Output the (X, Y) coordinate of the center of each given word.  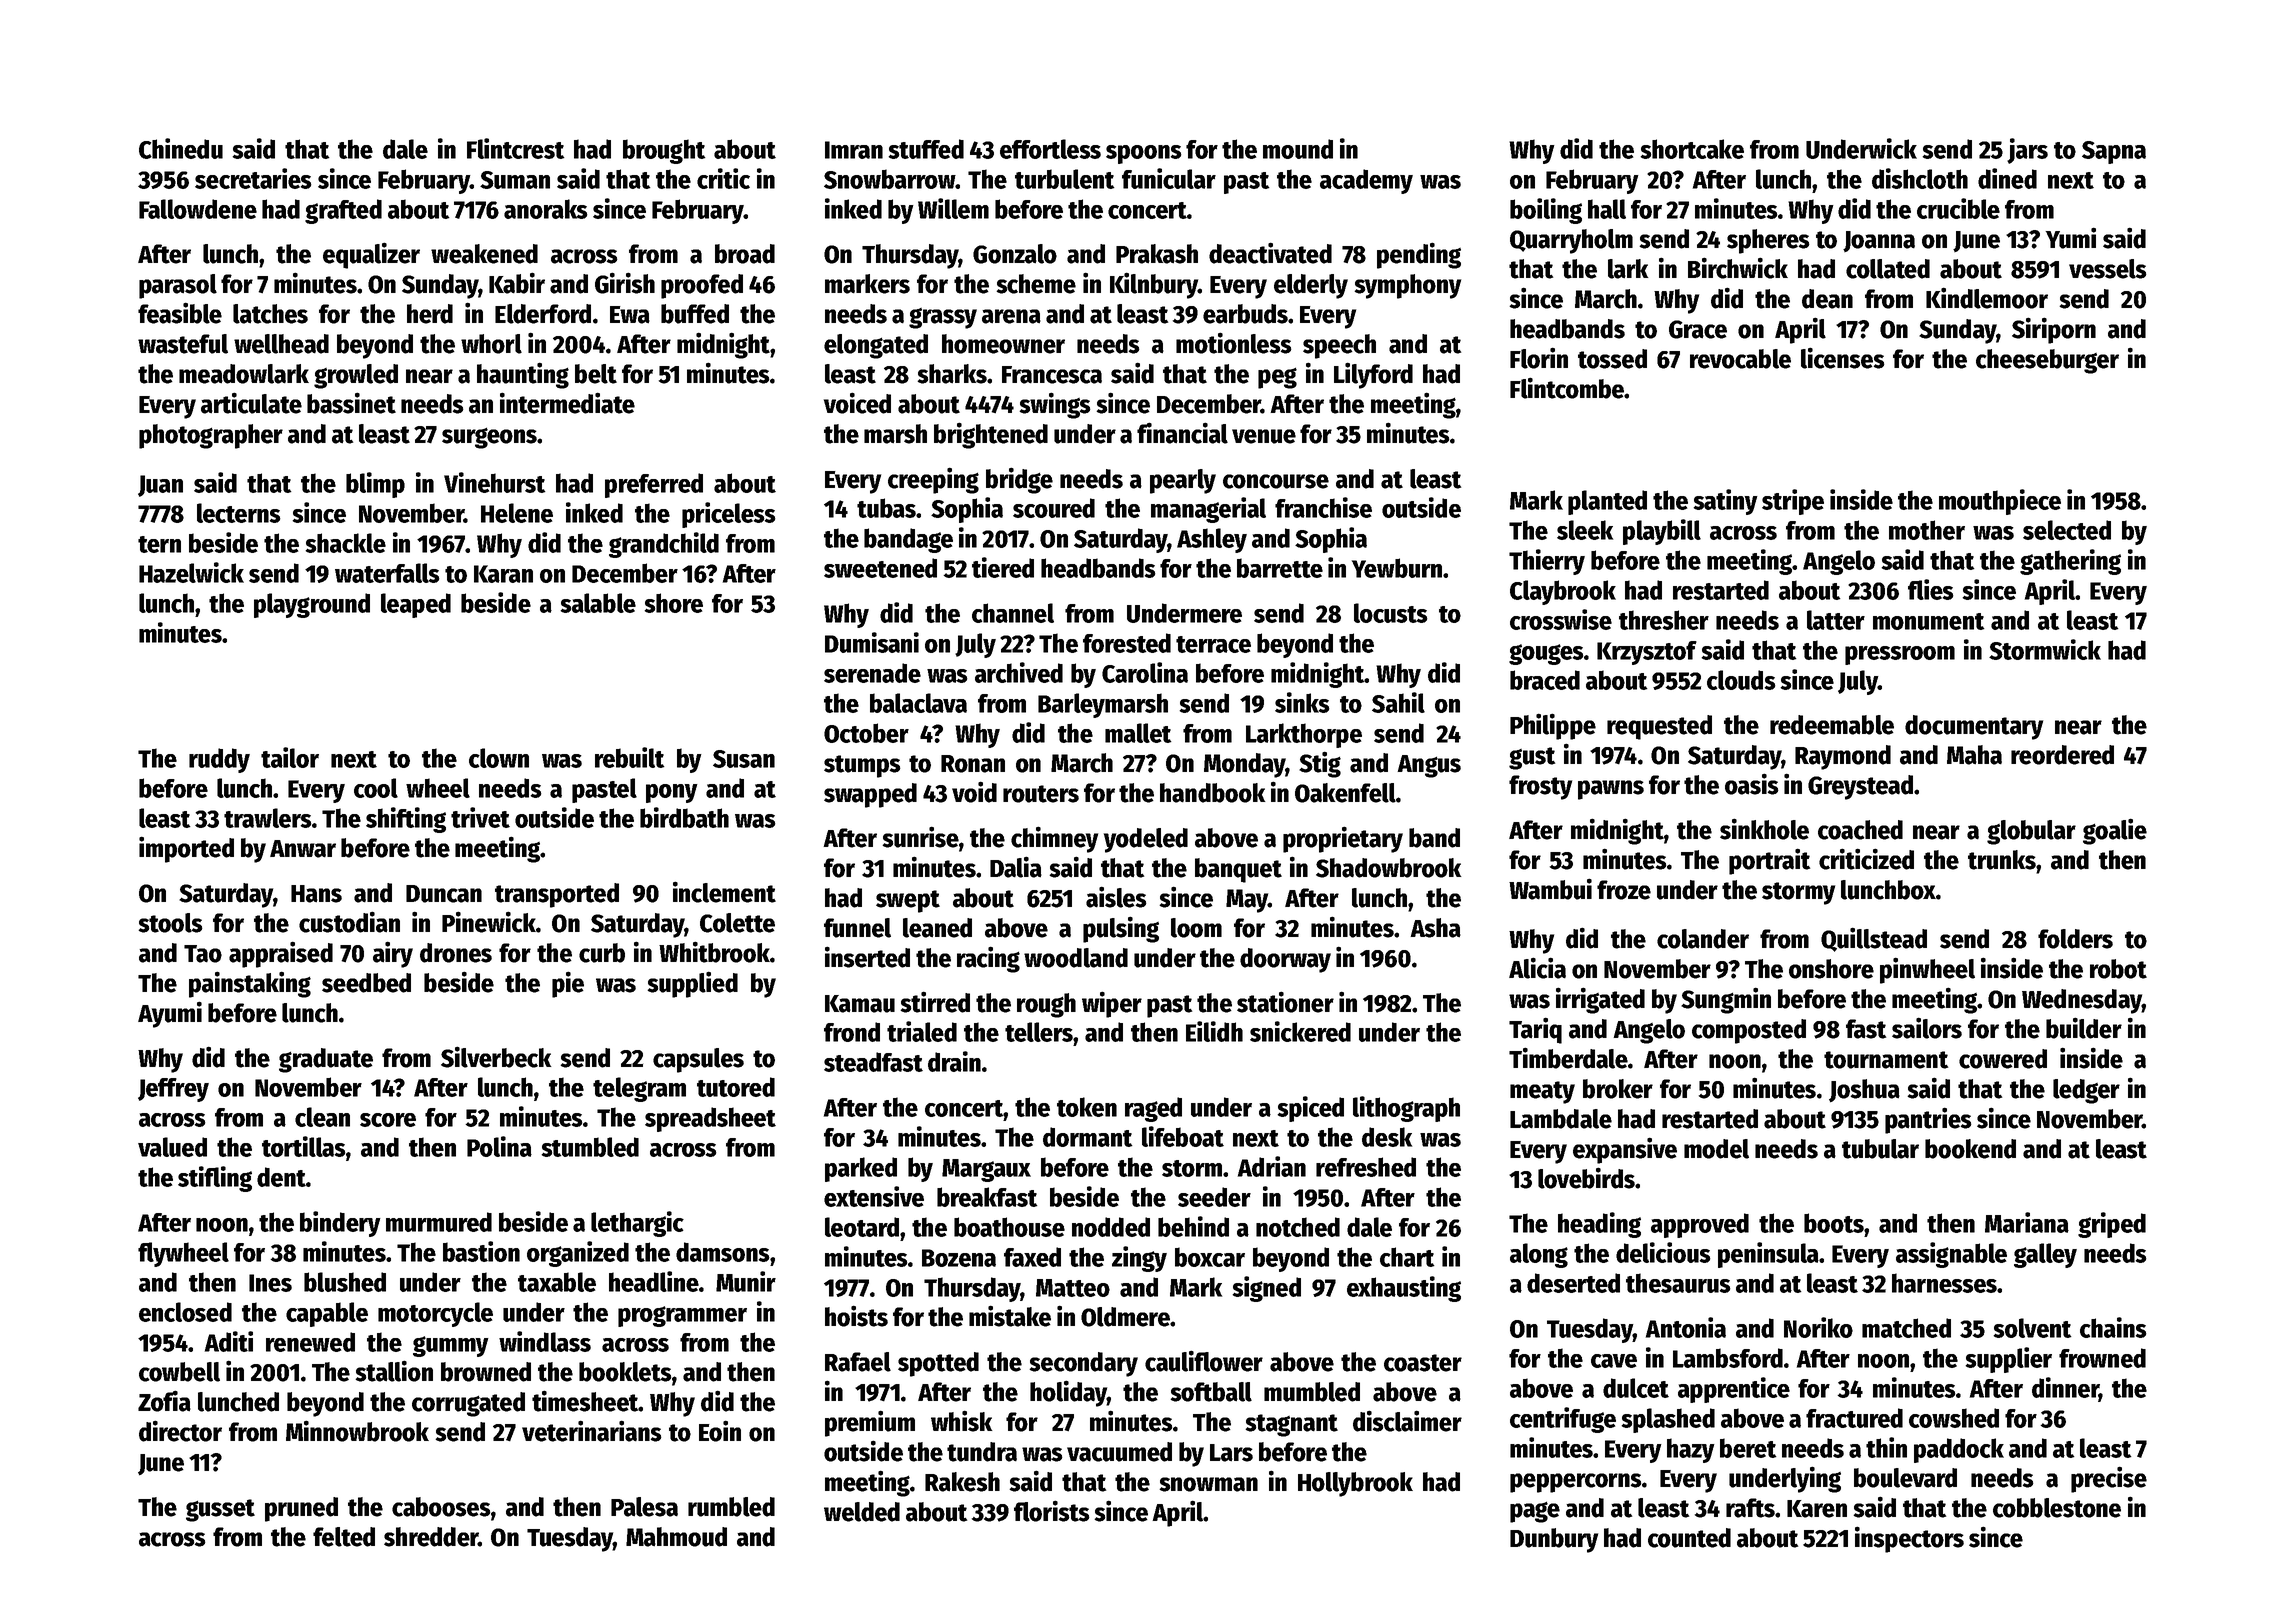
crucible (1958, 208)
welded (862, 1512)
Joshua (1864, 1091)
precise (2109, 1479)
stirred (935, 1002)
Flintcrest (515, 148)
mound (1298, 149)
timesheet (585, 1401)
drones (456, 953)
